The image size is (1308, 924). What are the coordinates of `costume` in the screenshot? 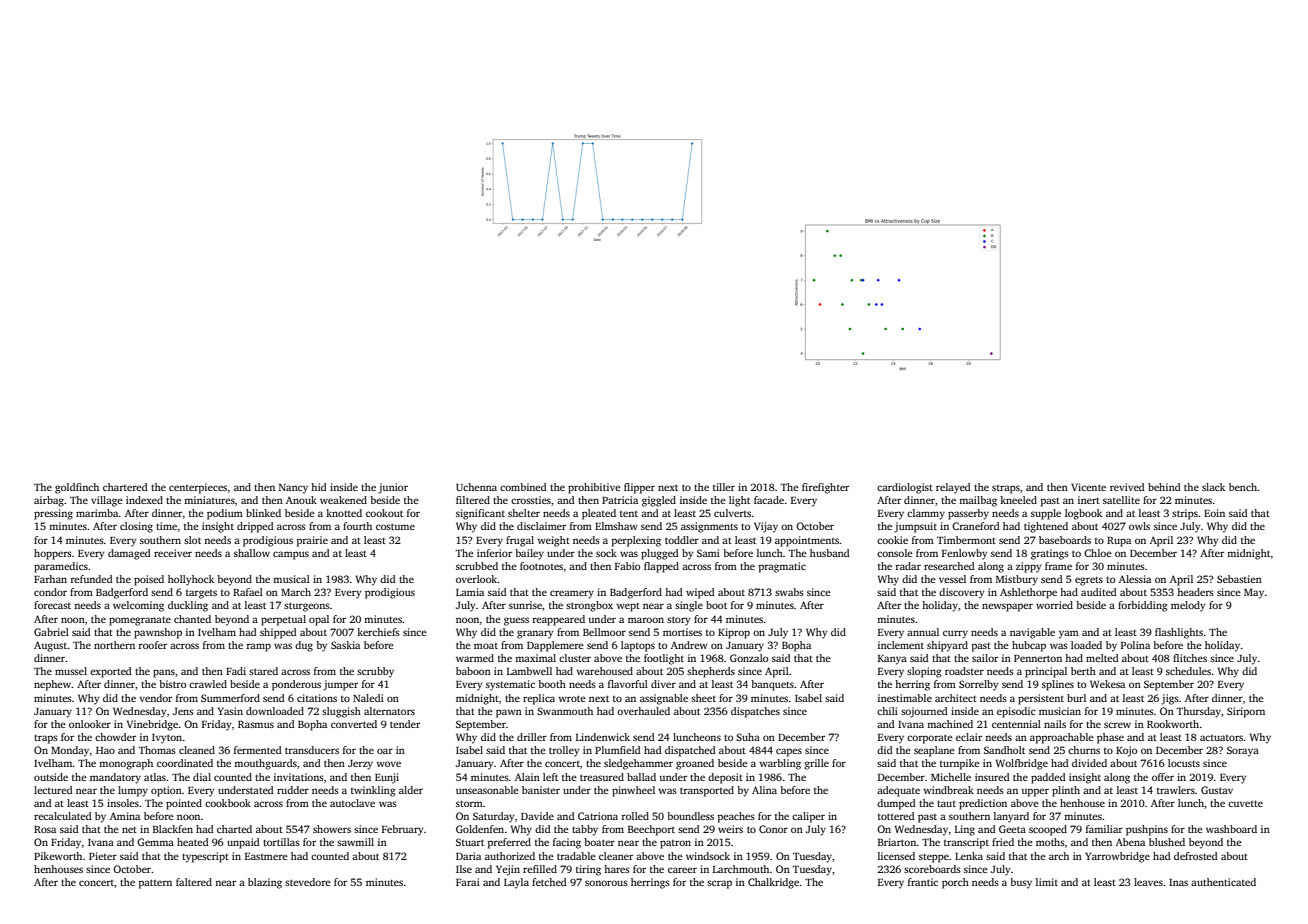 It's located at (395, 526).
